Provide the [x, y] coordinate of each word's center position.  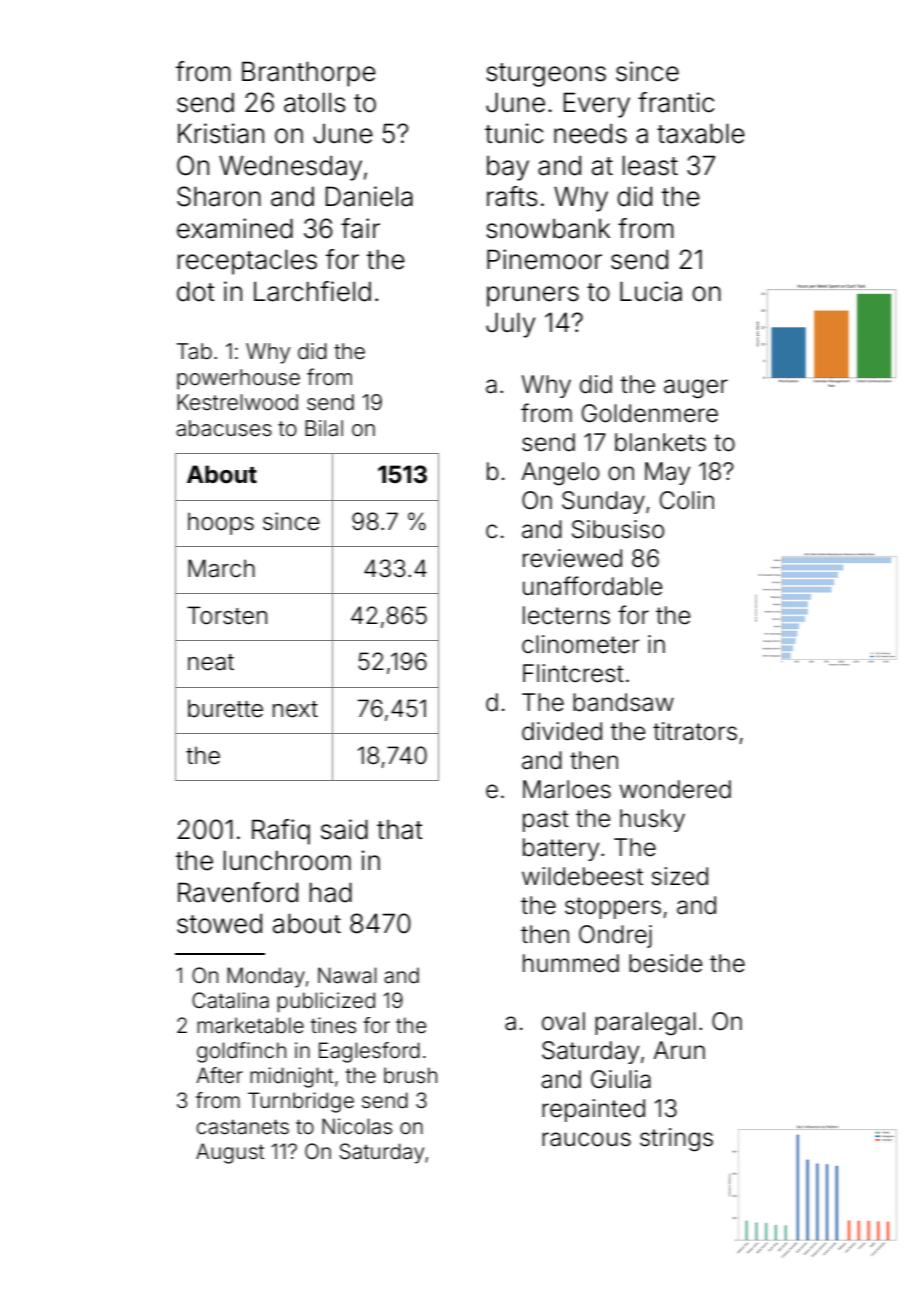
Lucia [651, 291]
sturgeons [546, 75]
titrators [695, 731]
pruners [533, 296]
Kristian [221, 133]
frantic [676, 102]
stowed [219, 924]
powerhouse [238, 379]
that [400, 830]
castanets [243, 1127]
